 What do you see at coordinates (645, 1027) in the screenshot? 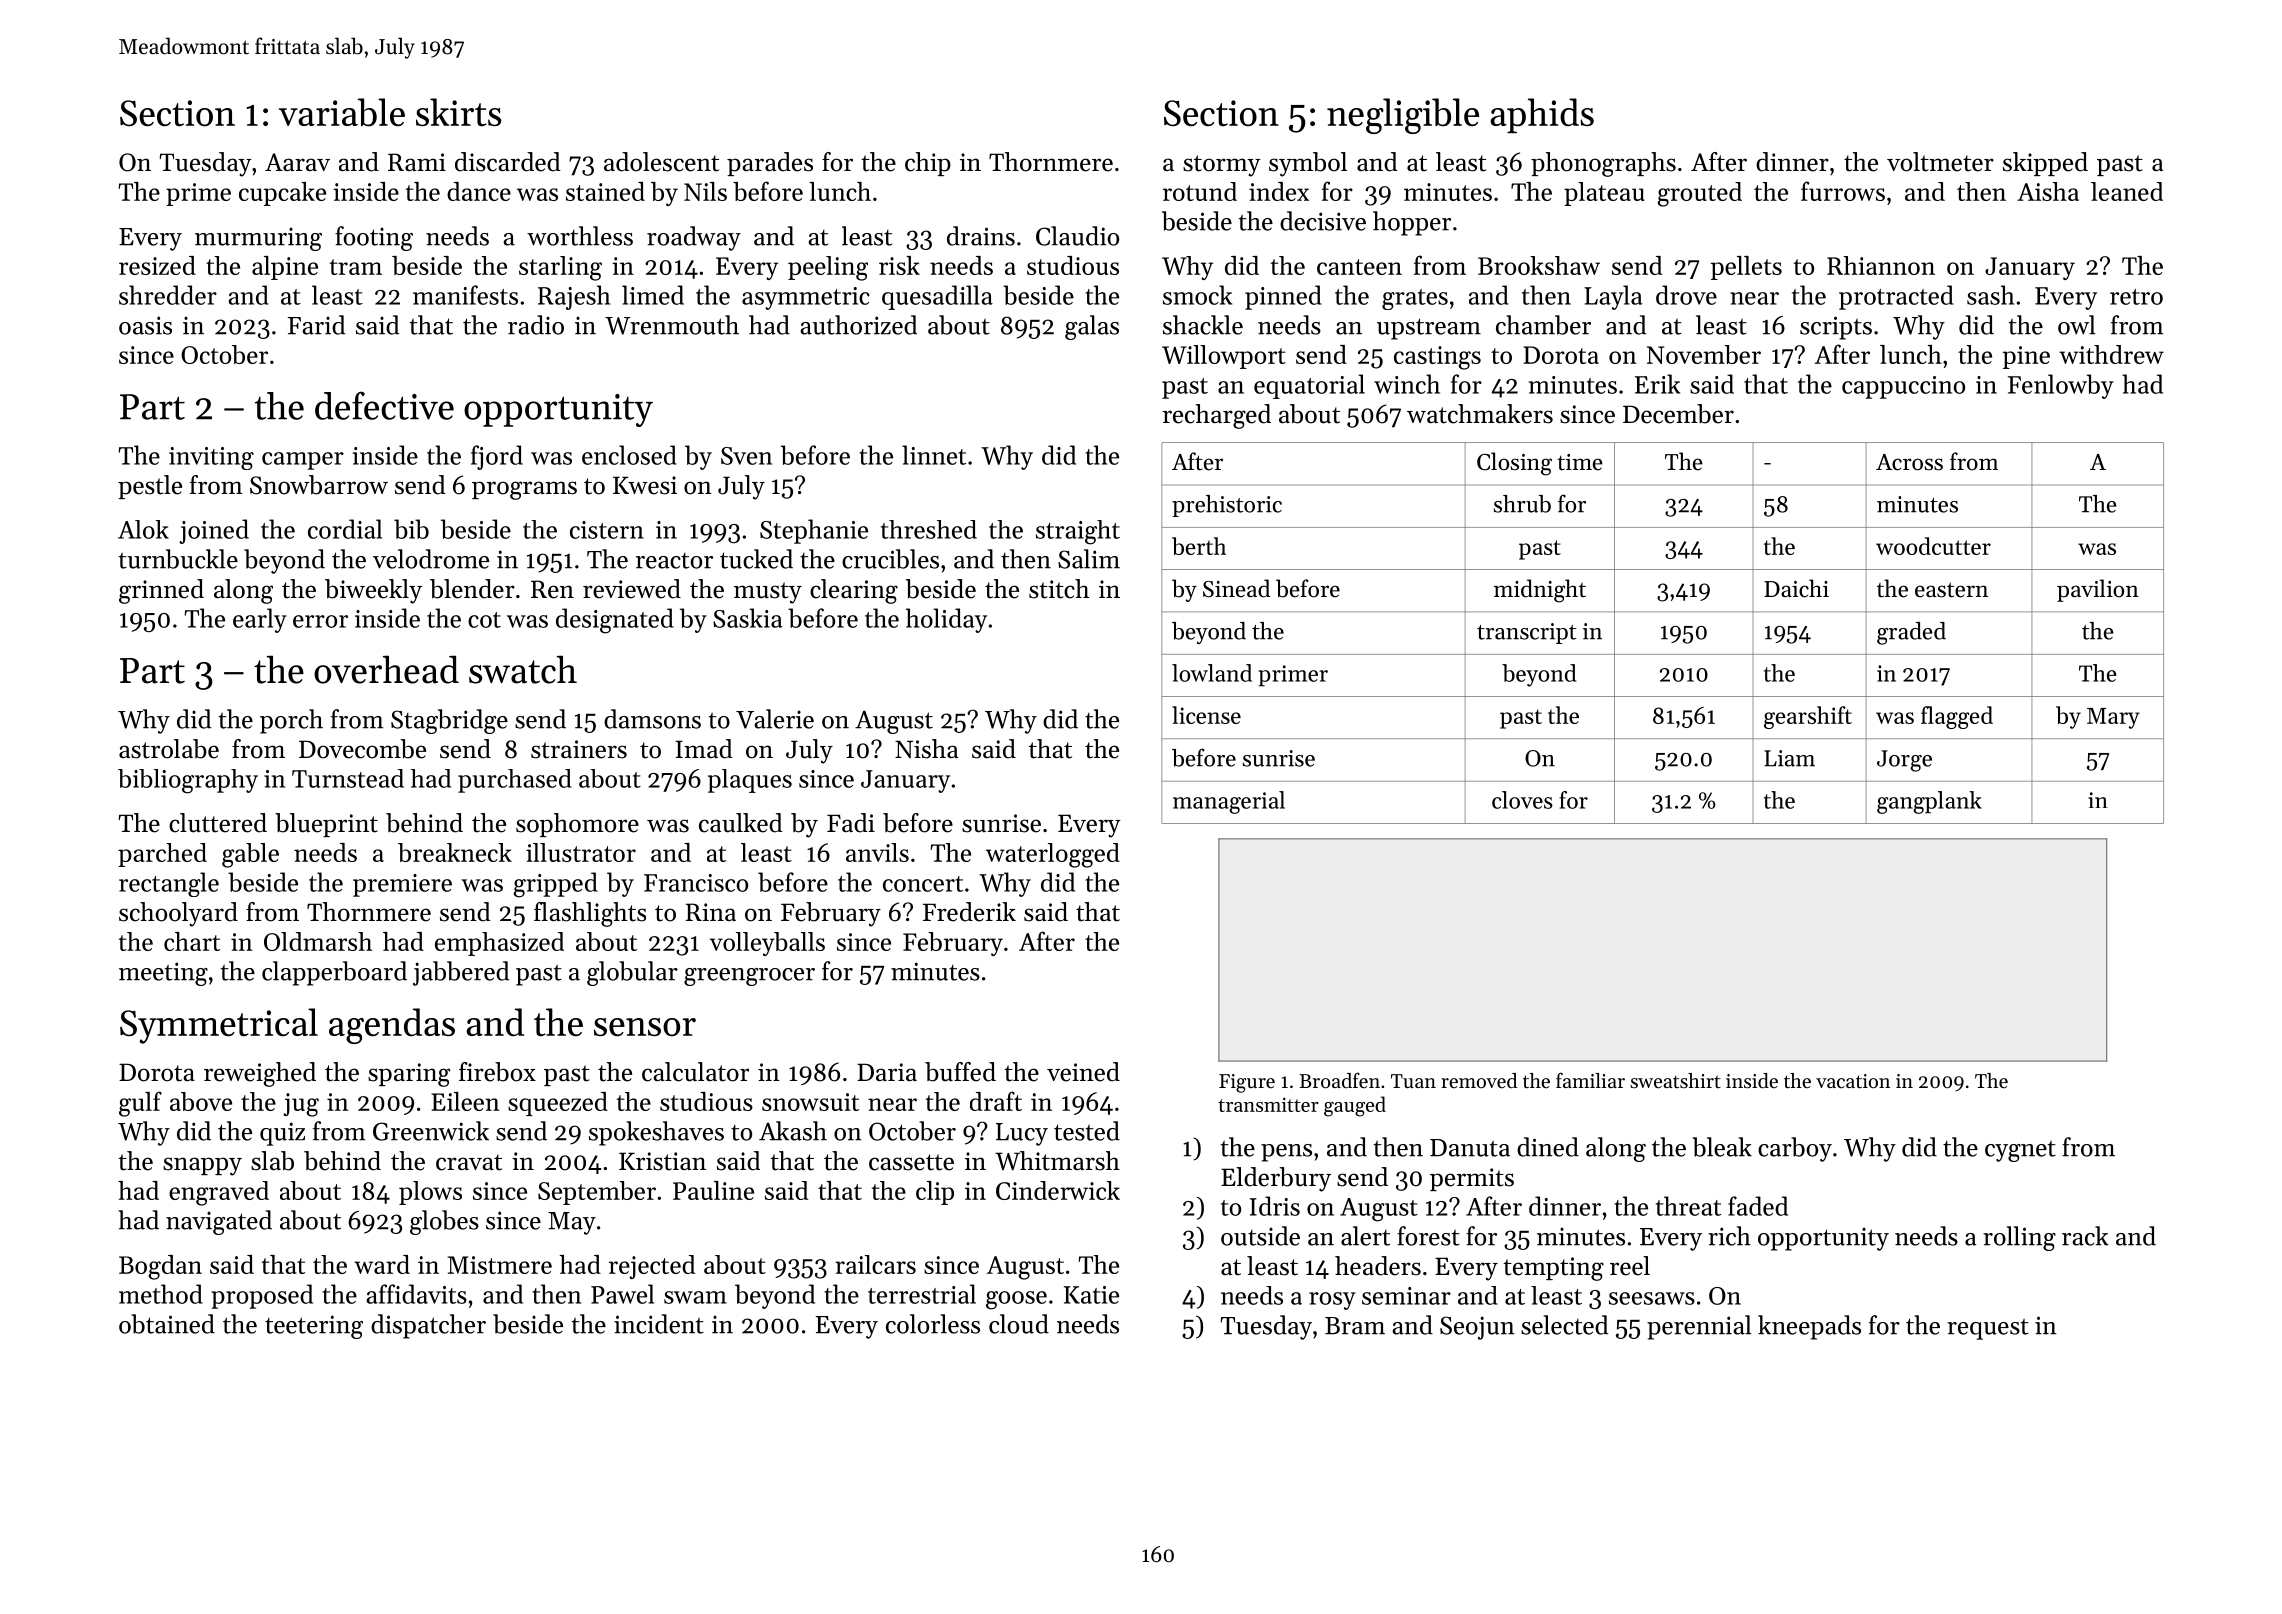
I see `sensor` at bounding box center [645, 1027].
